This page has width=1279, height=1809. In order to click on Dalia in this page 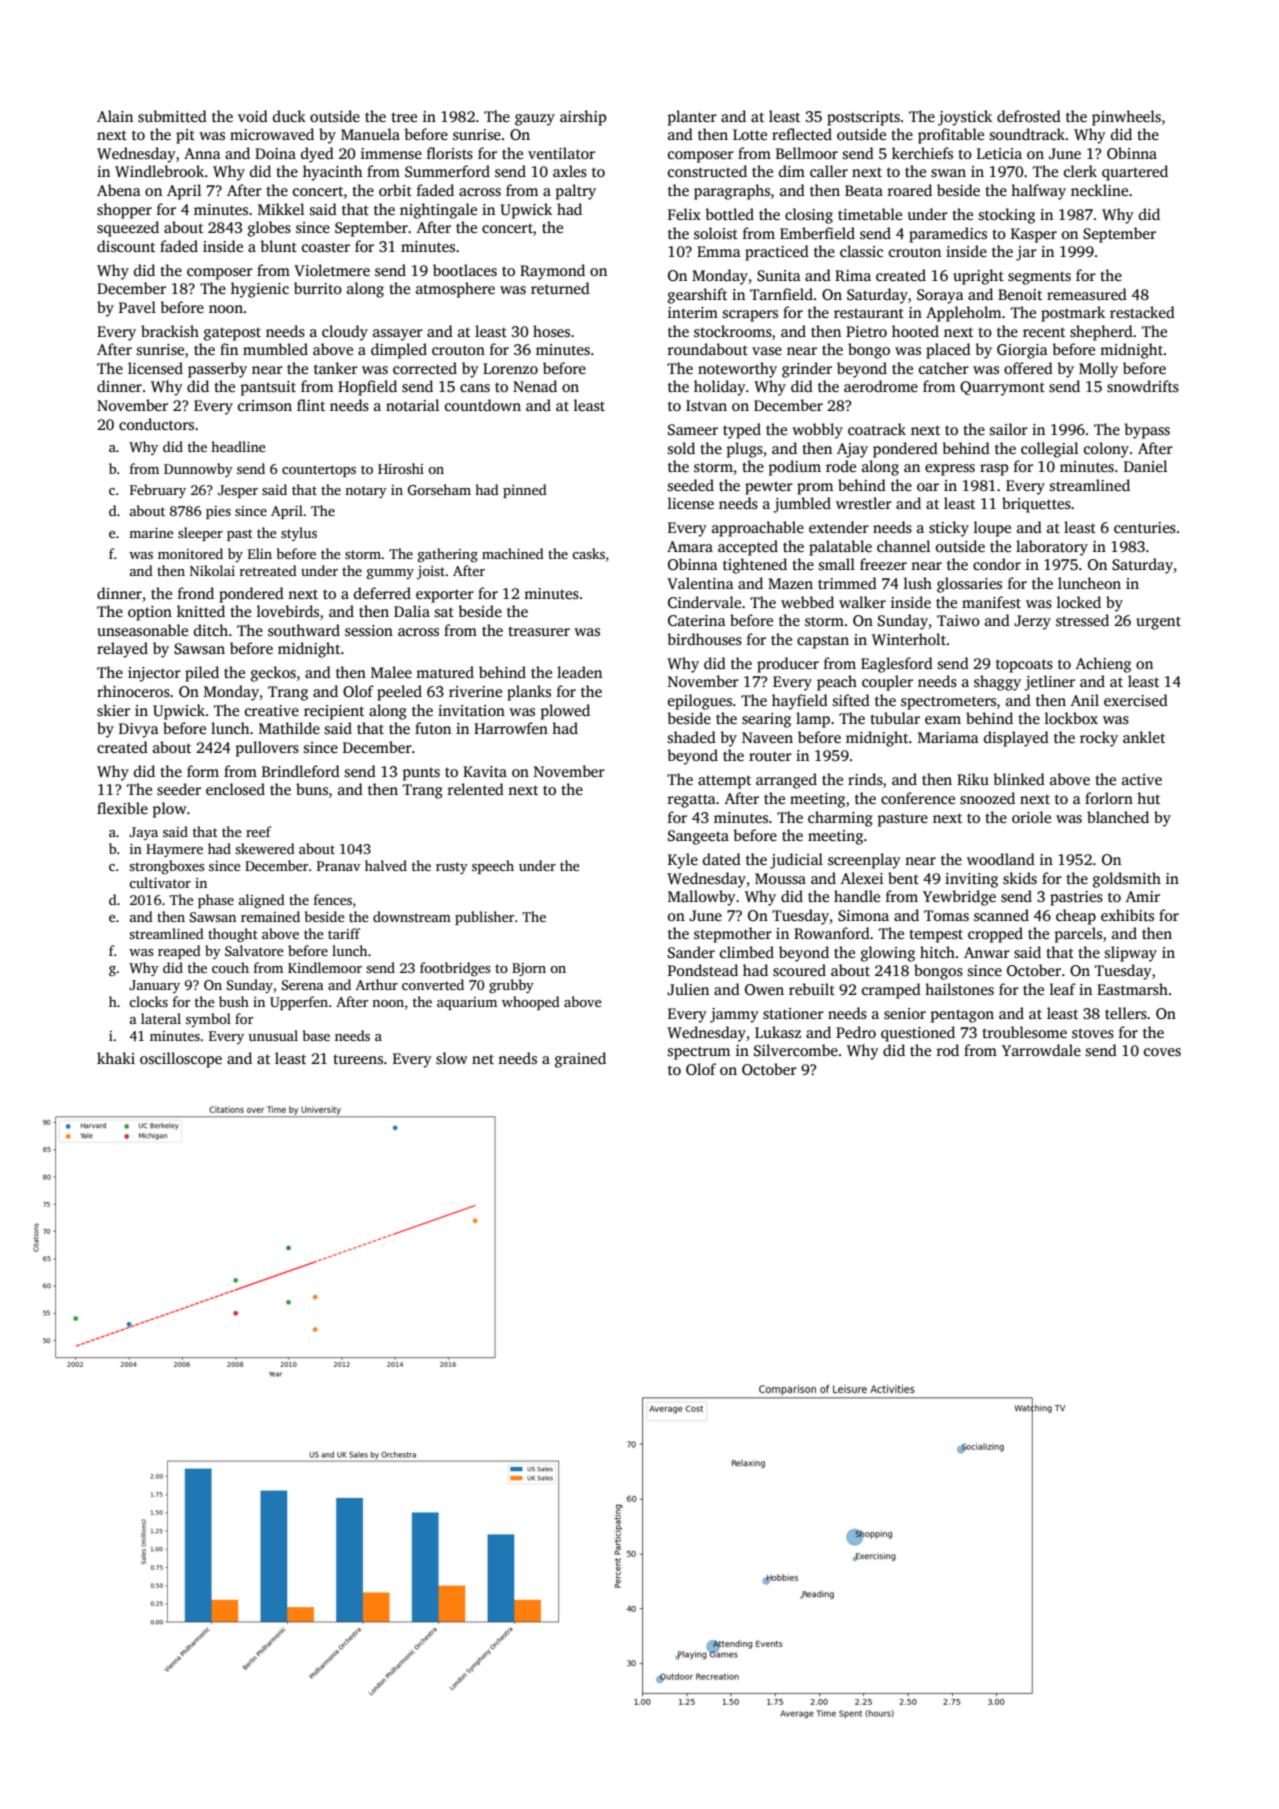, I will do `click(412, 611)`.
